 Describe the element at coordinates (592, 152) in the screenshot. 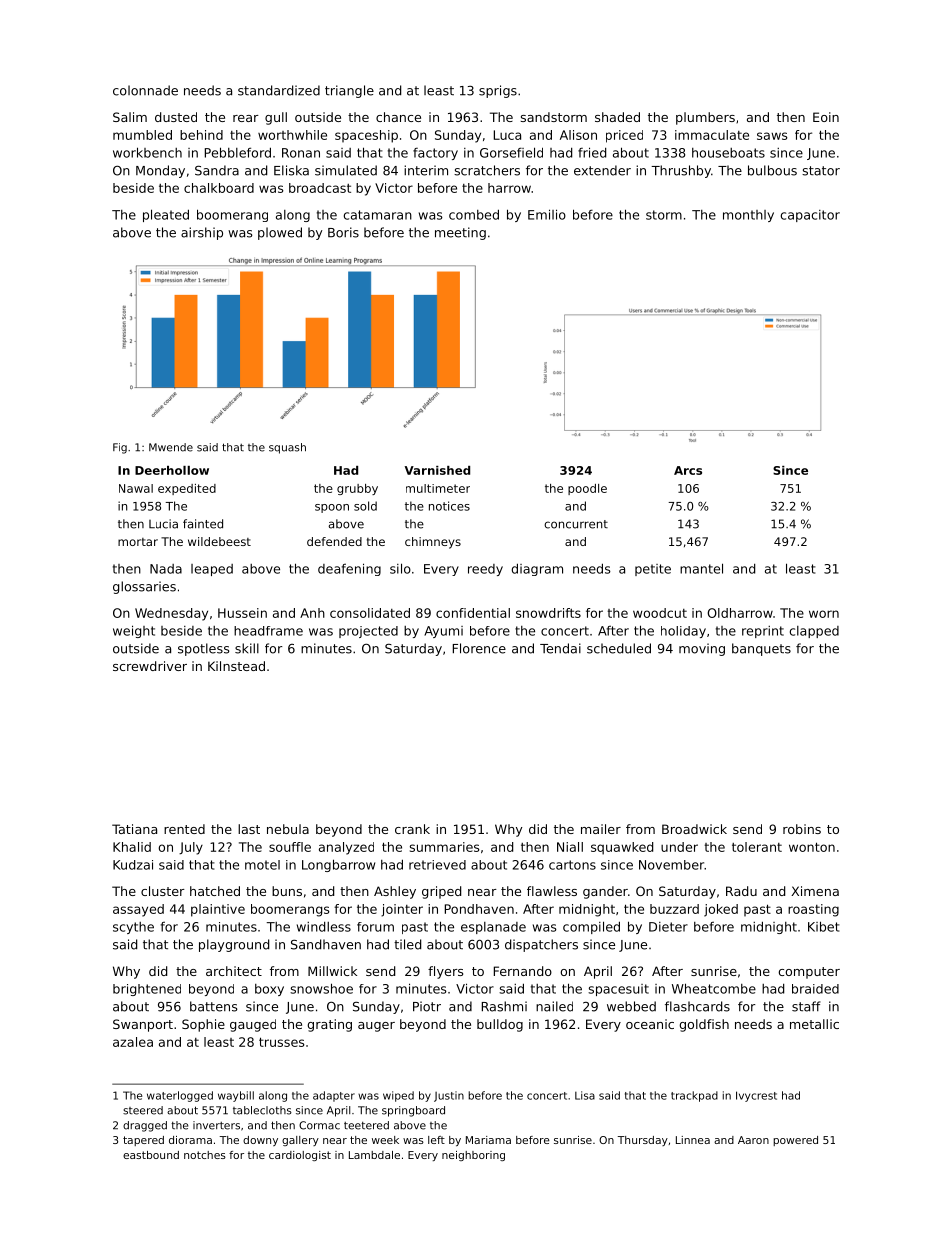

I see `fried` at that location.
